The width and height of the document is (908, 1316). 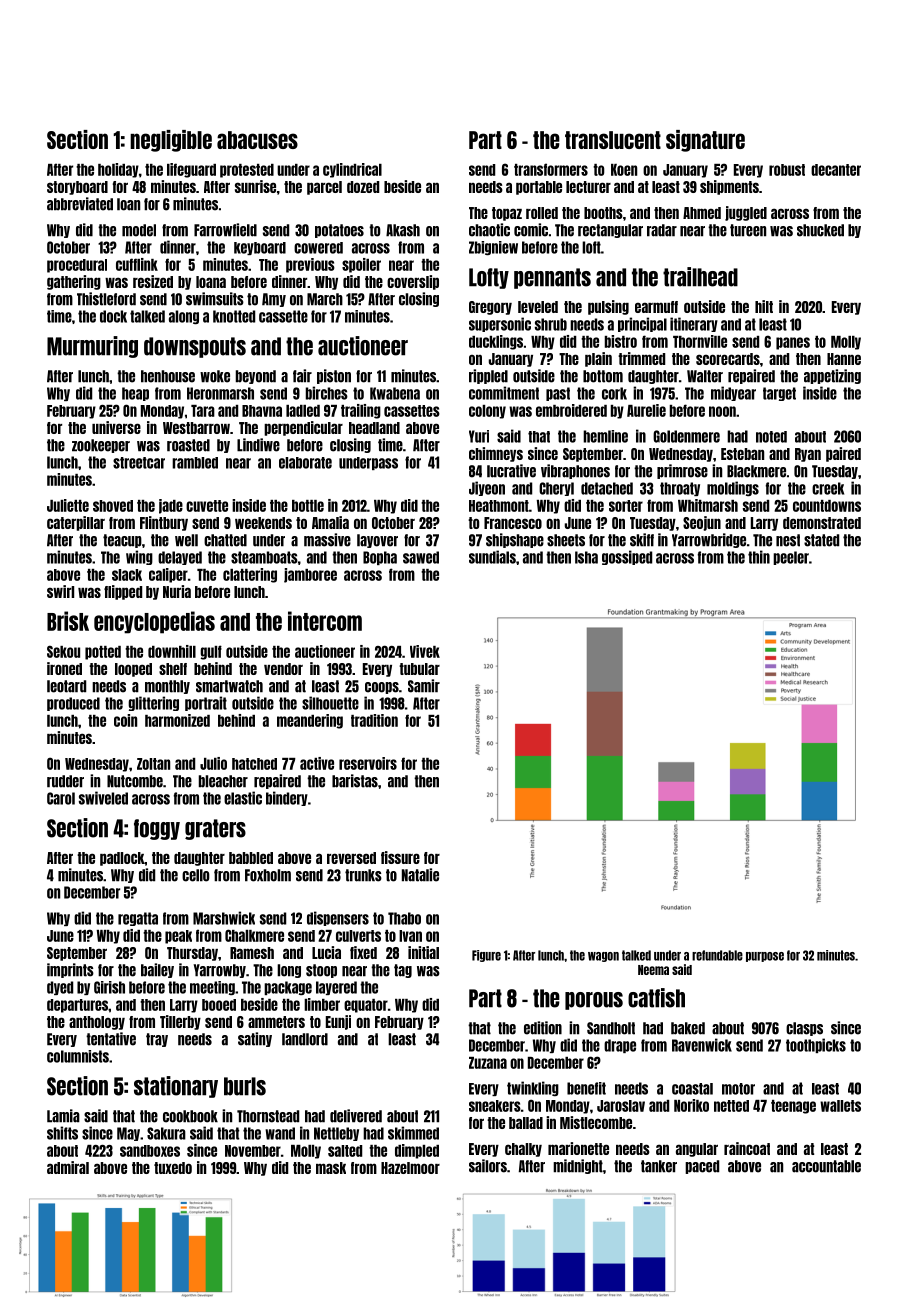 I want to click on robust, so click(x=787, y=170).
